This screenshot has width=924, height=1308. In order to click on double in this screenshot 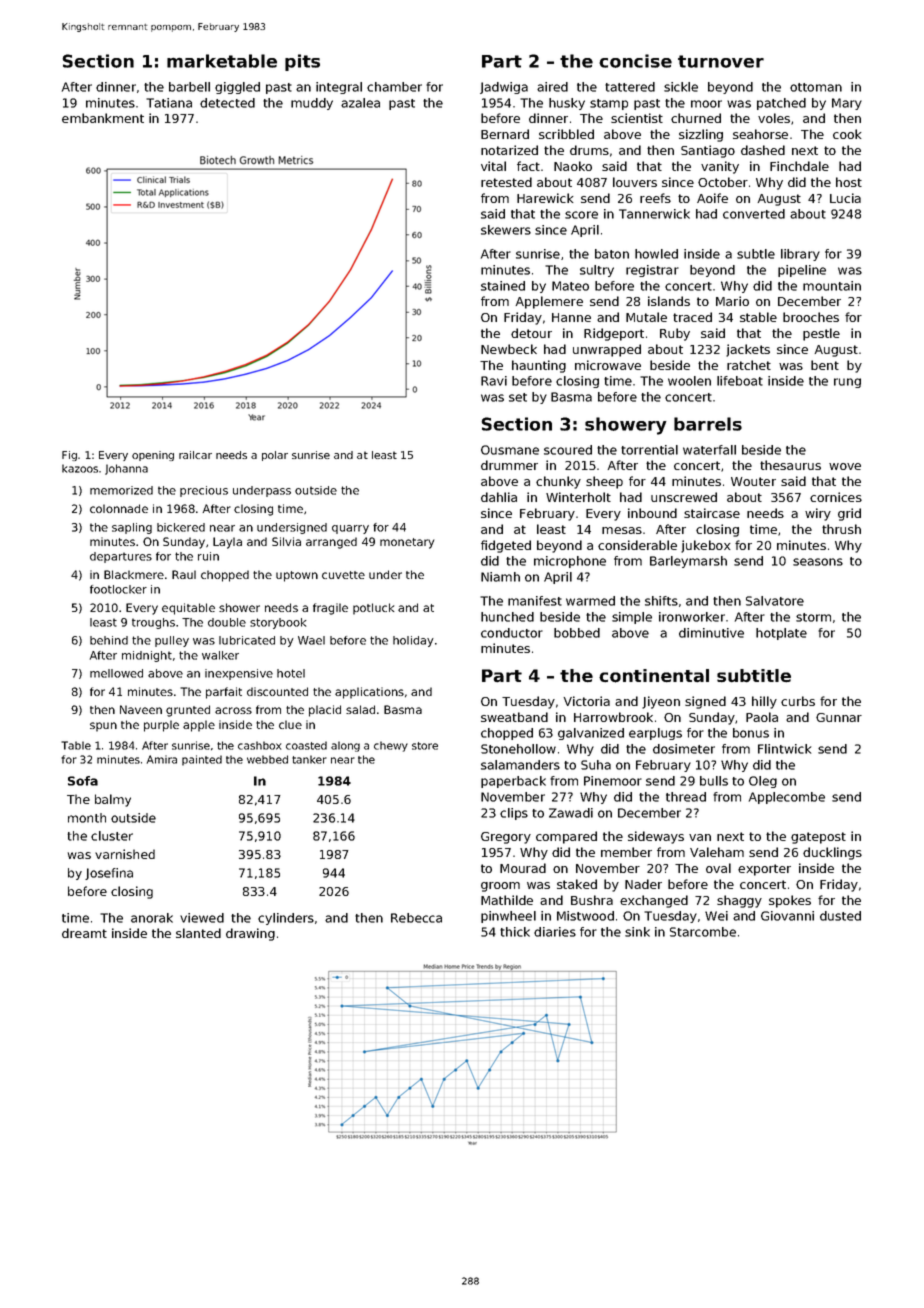, I will do `click(227, 622)`.
